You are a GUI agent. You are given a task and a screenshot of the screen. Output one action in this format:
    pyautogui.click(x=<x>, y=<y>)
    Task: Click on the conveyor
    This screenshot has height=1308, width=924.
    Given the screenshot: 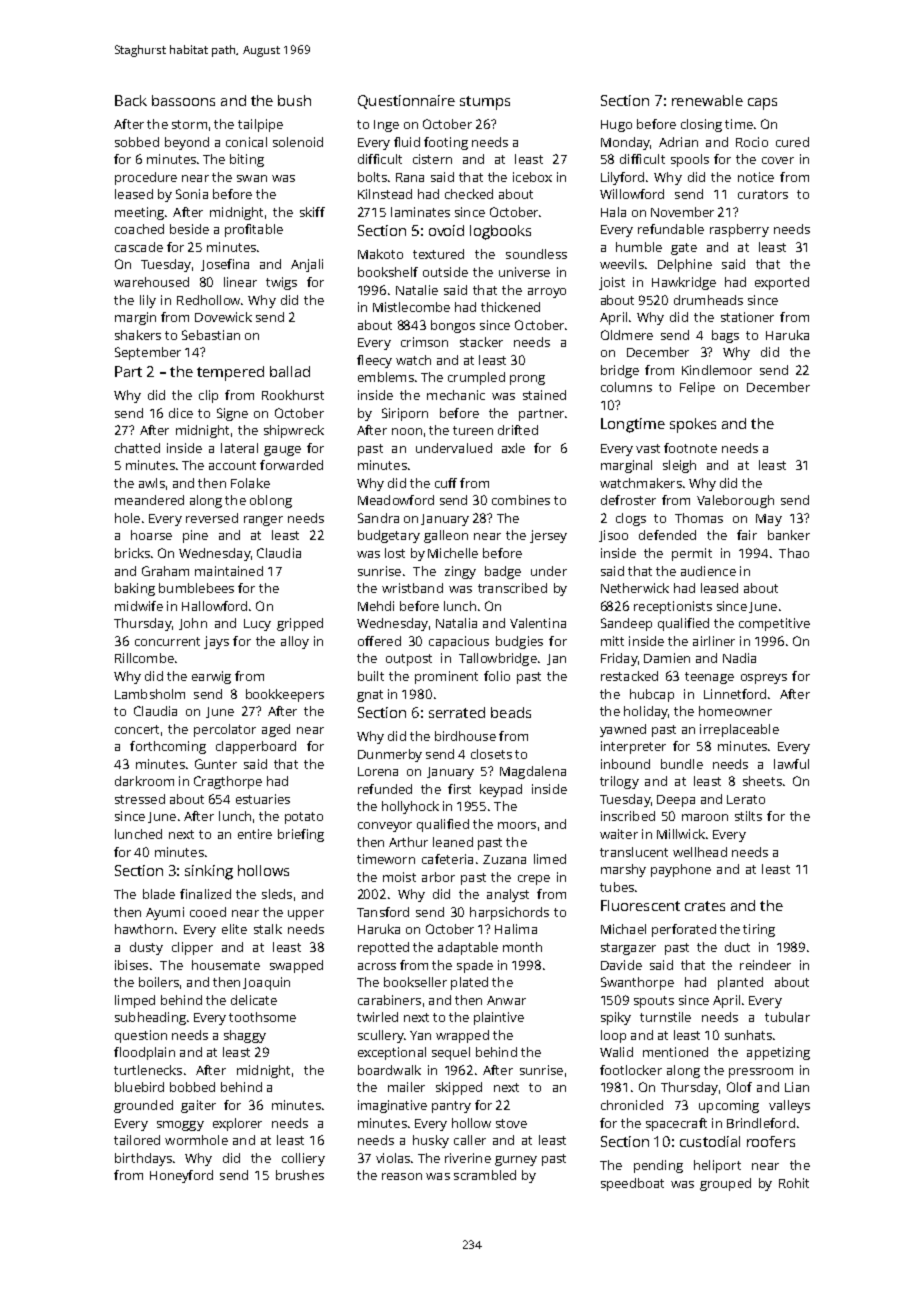 What is the action you would take?
    pyautogui.click(x=385, y=827)
